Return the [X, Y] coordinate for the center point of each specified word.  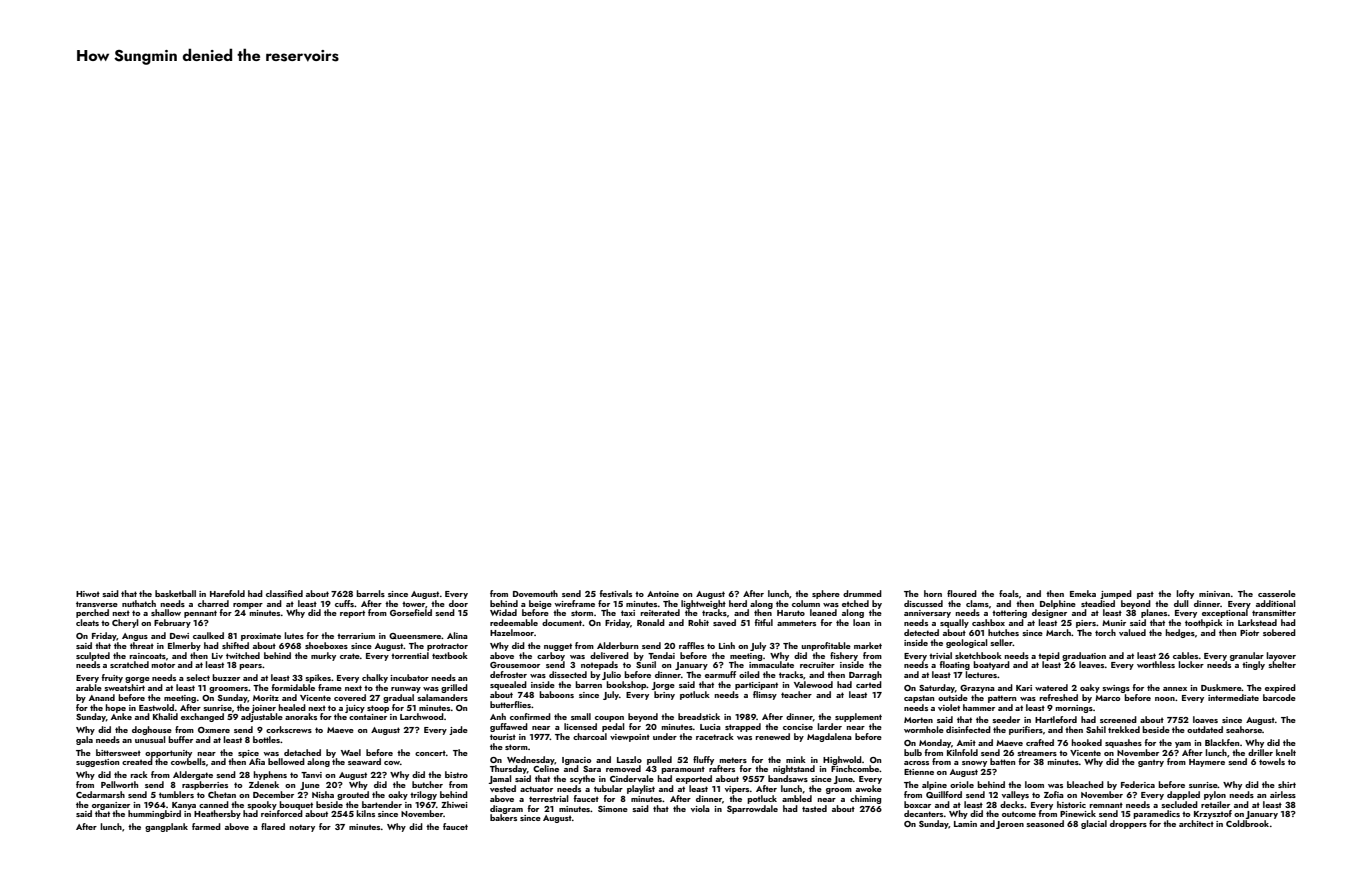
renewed [772, 736]
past [1145, 595]
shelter [1282, 664]
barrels [370, 593]
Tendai [661, 655]
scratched [129, 664]
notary [302, 828]
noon [1165, 699]
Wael [351, 752]
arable [89, 687]
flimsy [765, 695]
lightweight [703, 604]
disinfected [968, 729]
